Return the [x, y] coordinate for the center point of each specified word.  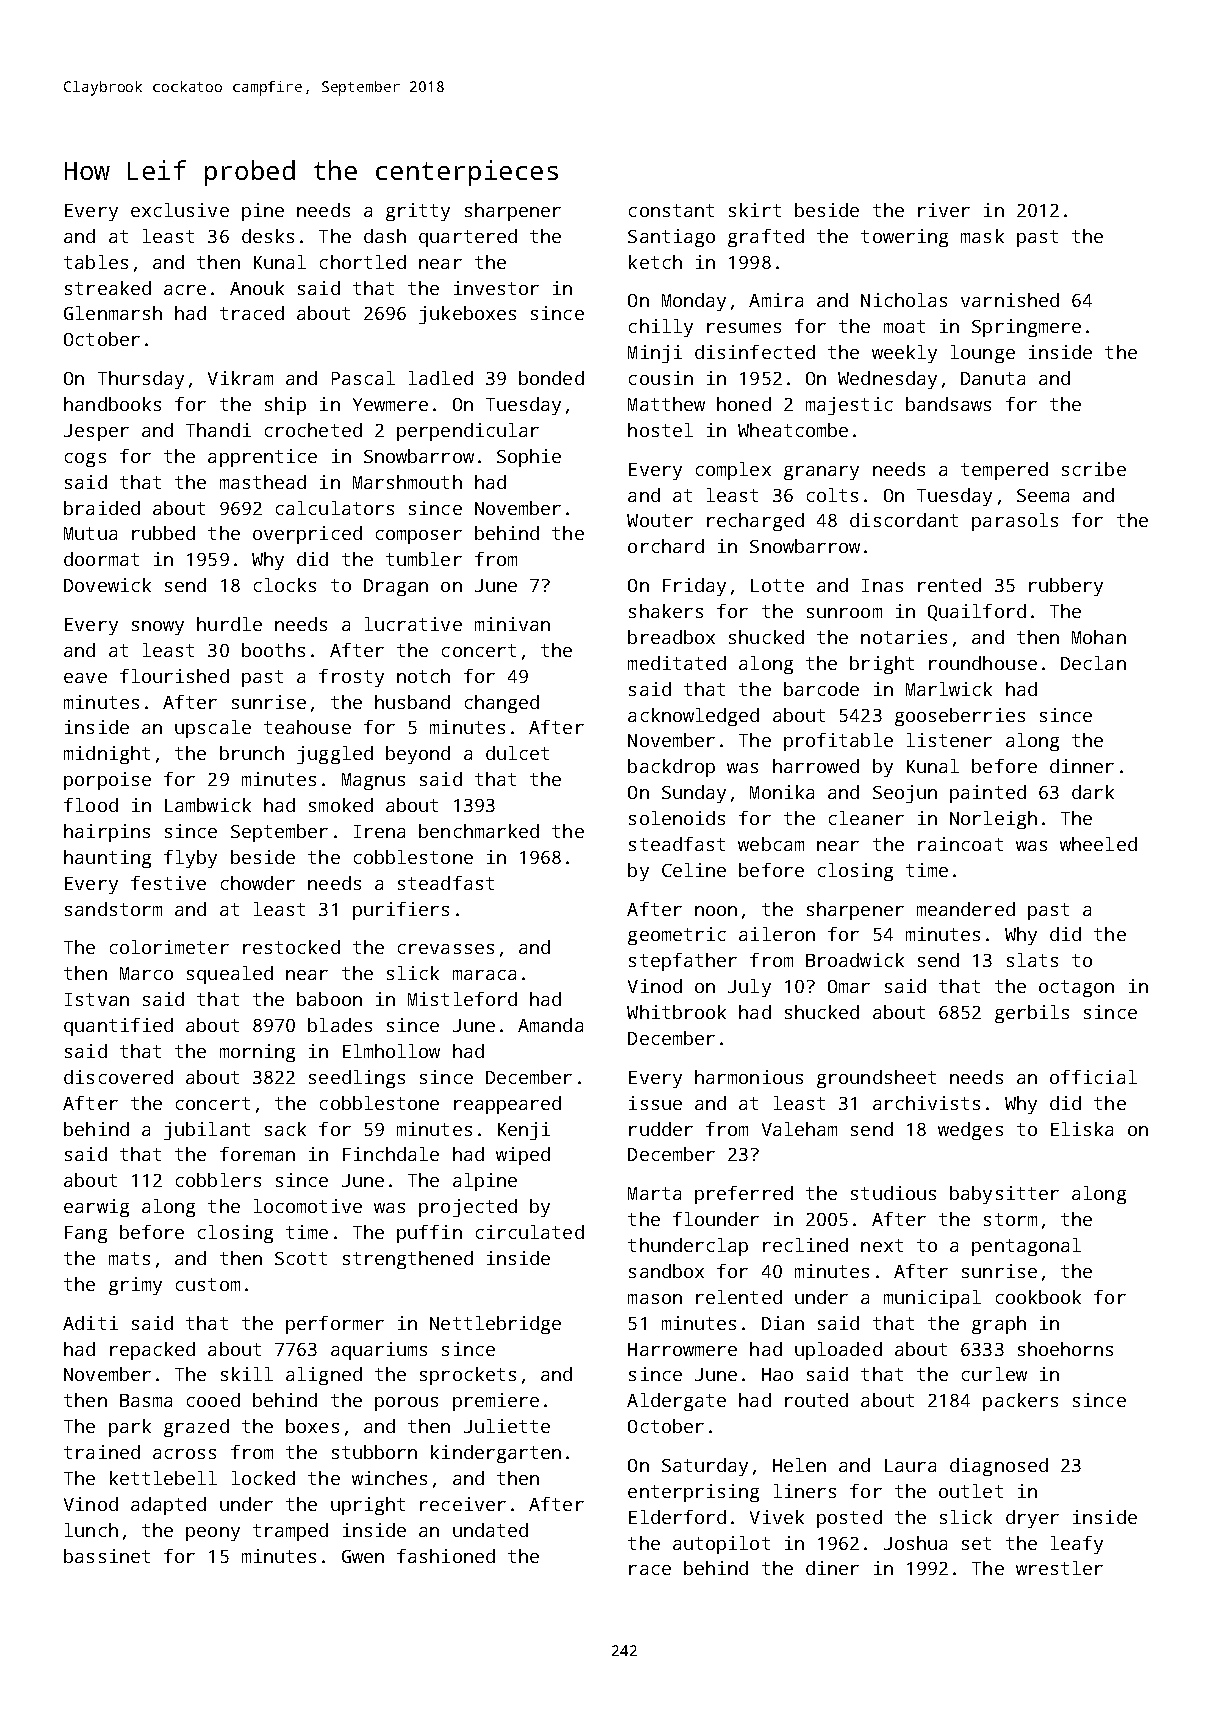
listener [949, 740]
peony [213, 1534]
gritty [418, 212]
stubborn [374, 1452]
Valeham [799, 1129]
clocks [285, 585]
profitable [838, 742]
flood [91, 805]
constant [671, 210]
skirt [755, 210]
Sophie [529, 458]
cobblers [218, 1180]
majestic [849, 406]
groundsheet [876, 1079]
